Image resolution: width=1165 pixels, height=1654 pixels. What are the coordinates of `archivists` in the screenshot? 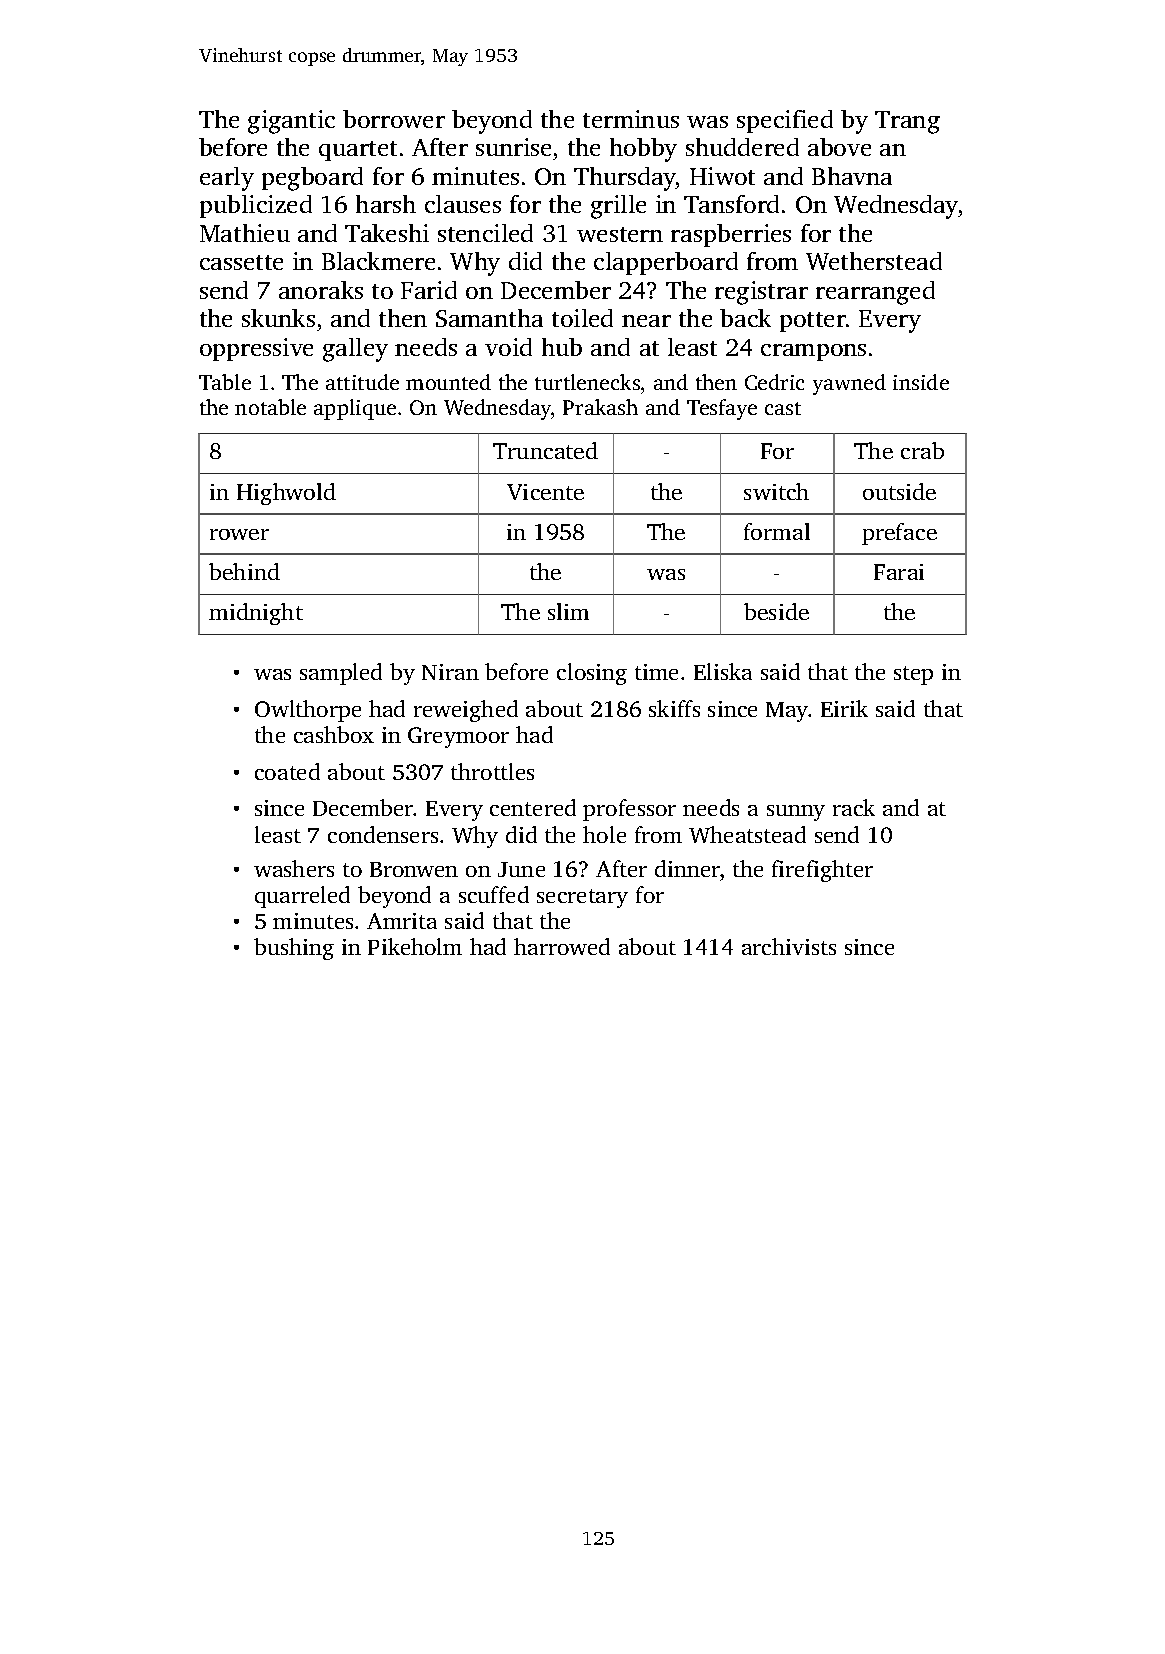 It's located at (789, 946).
